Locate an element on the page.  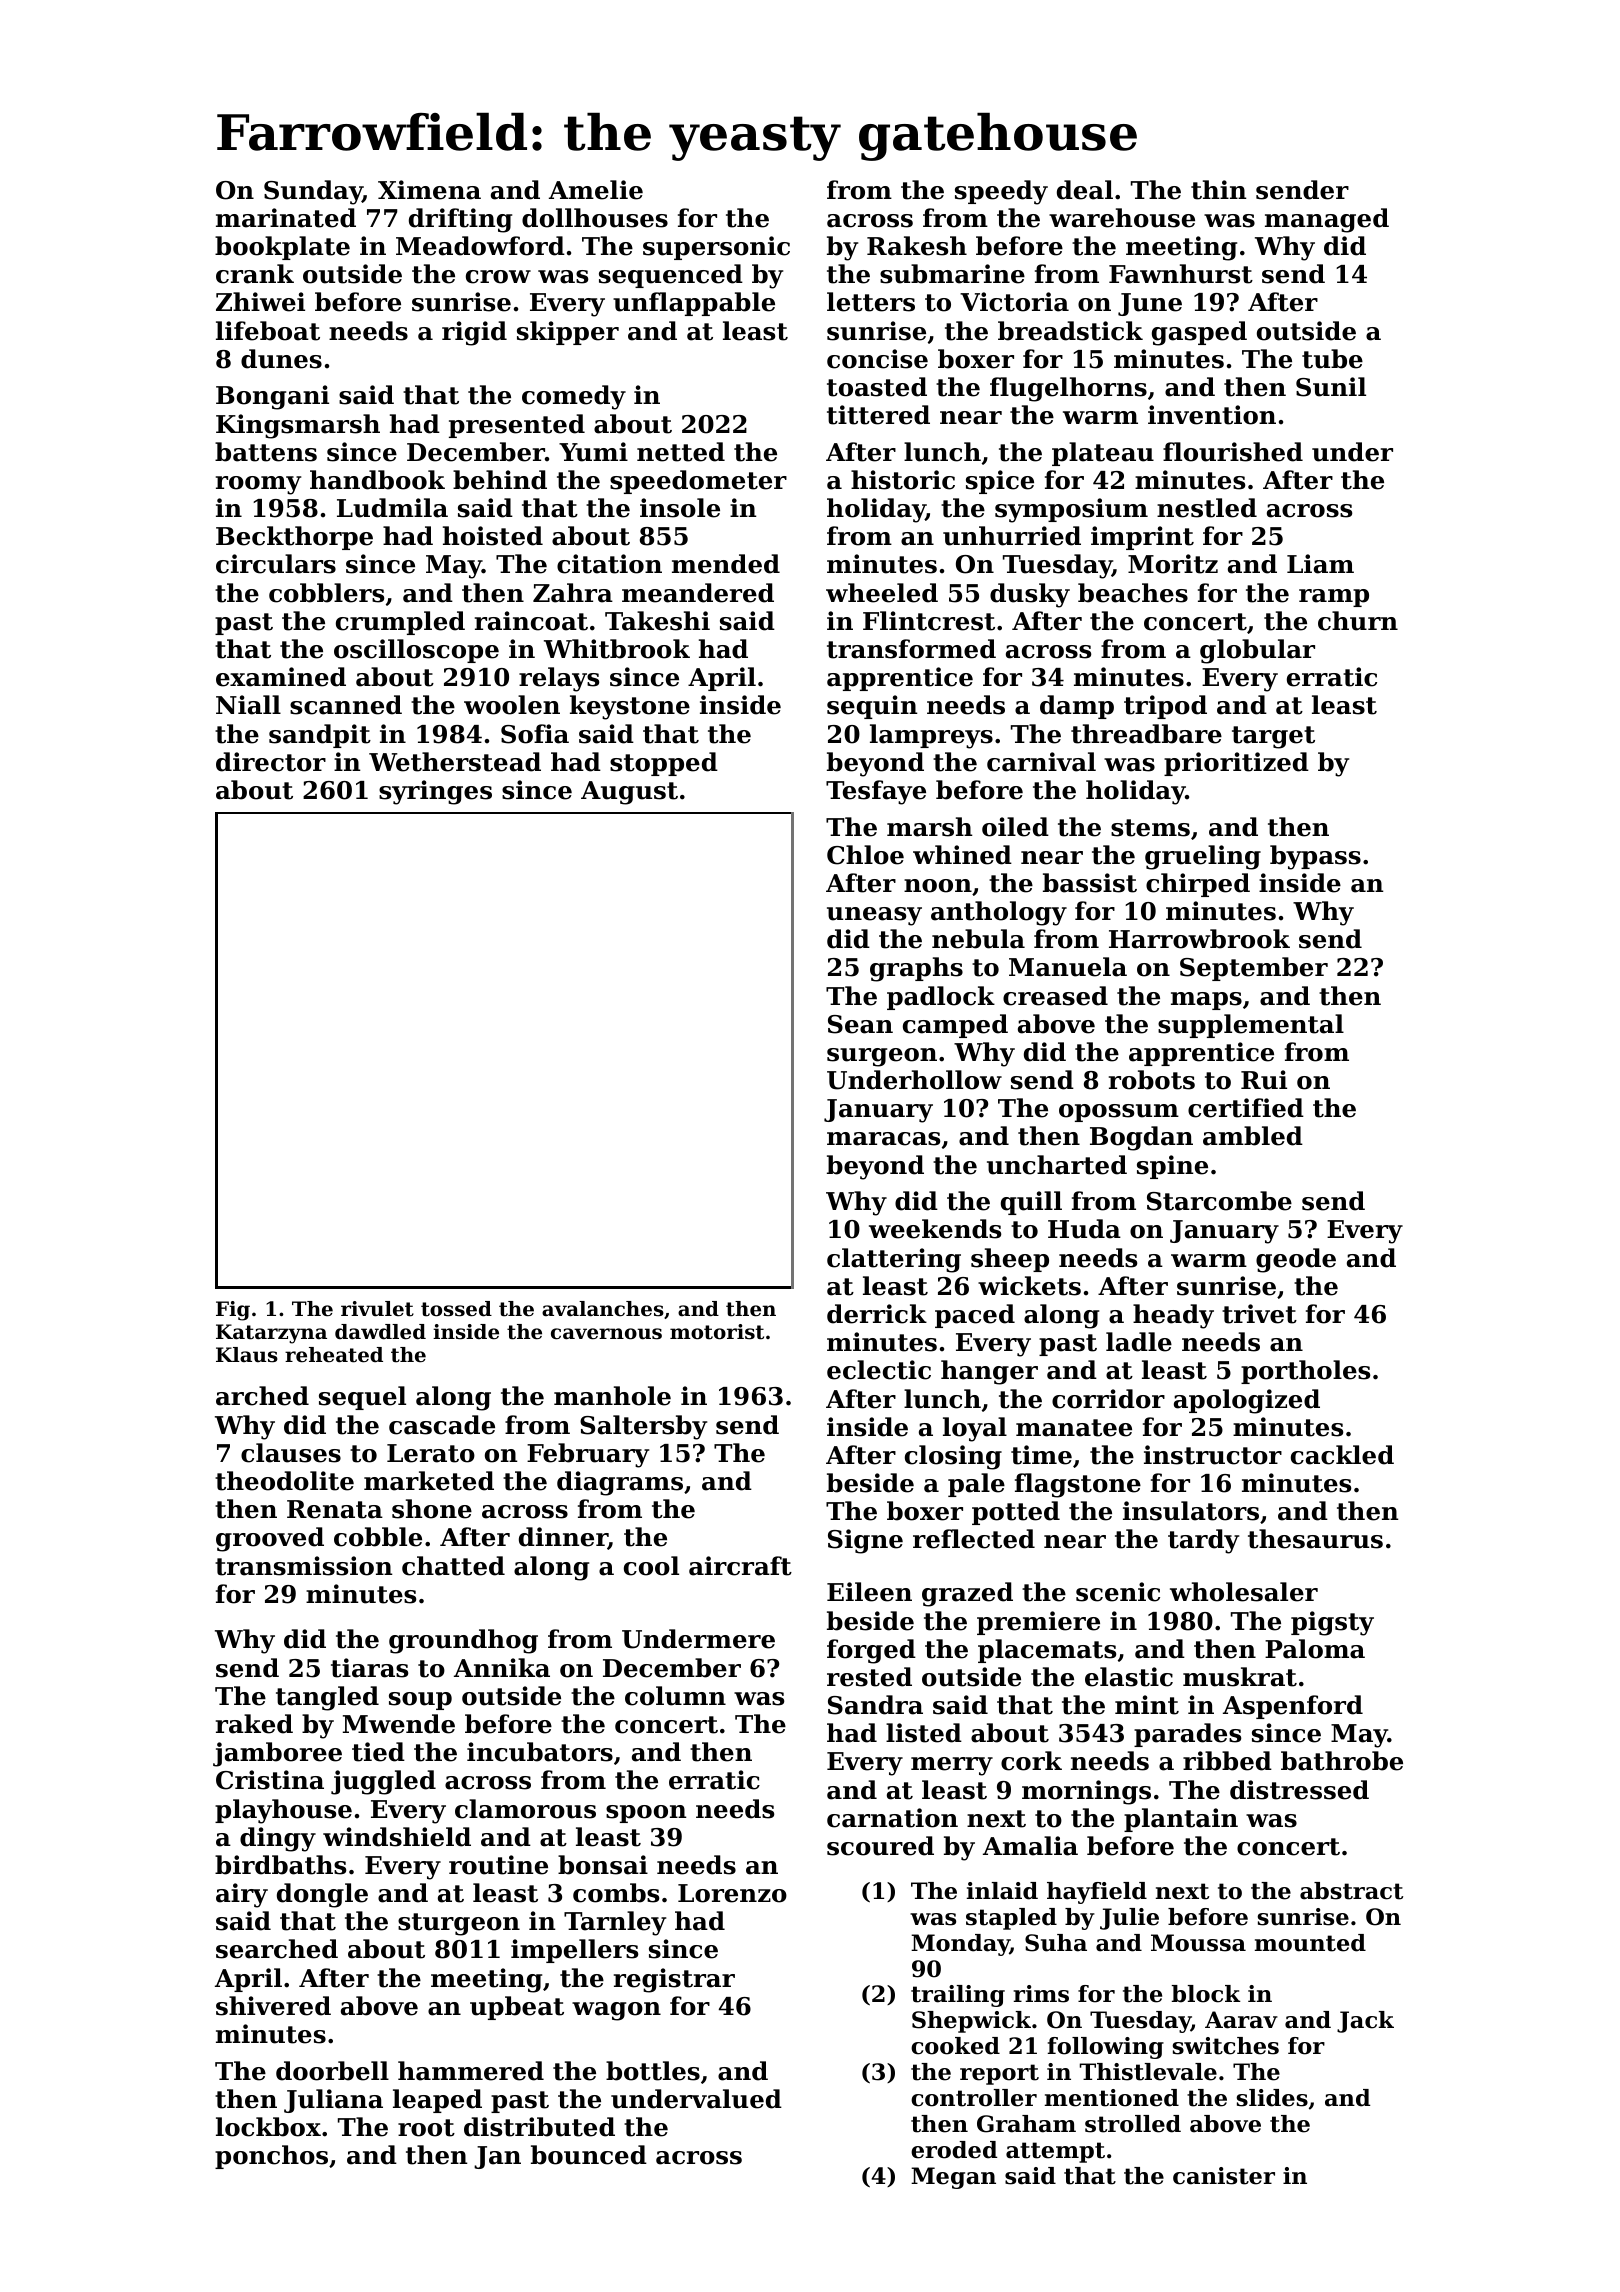
toasted is located at coordinates (877, 387).
